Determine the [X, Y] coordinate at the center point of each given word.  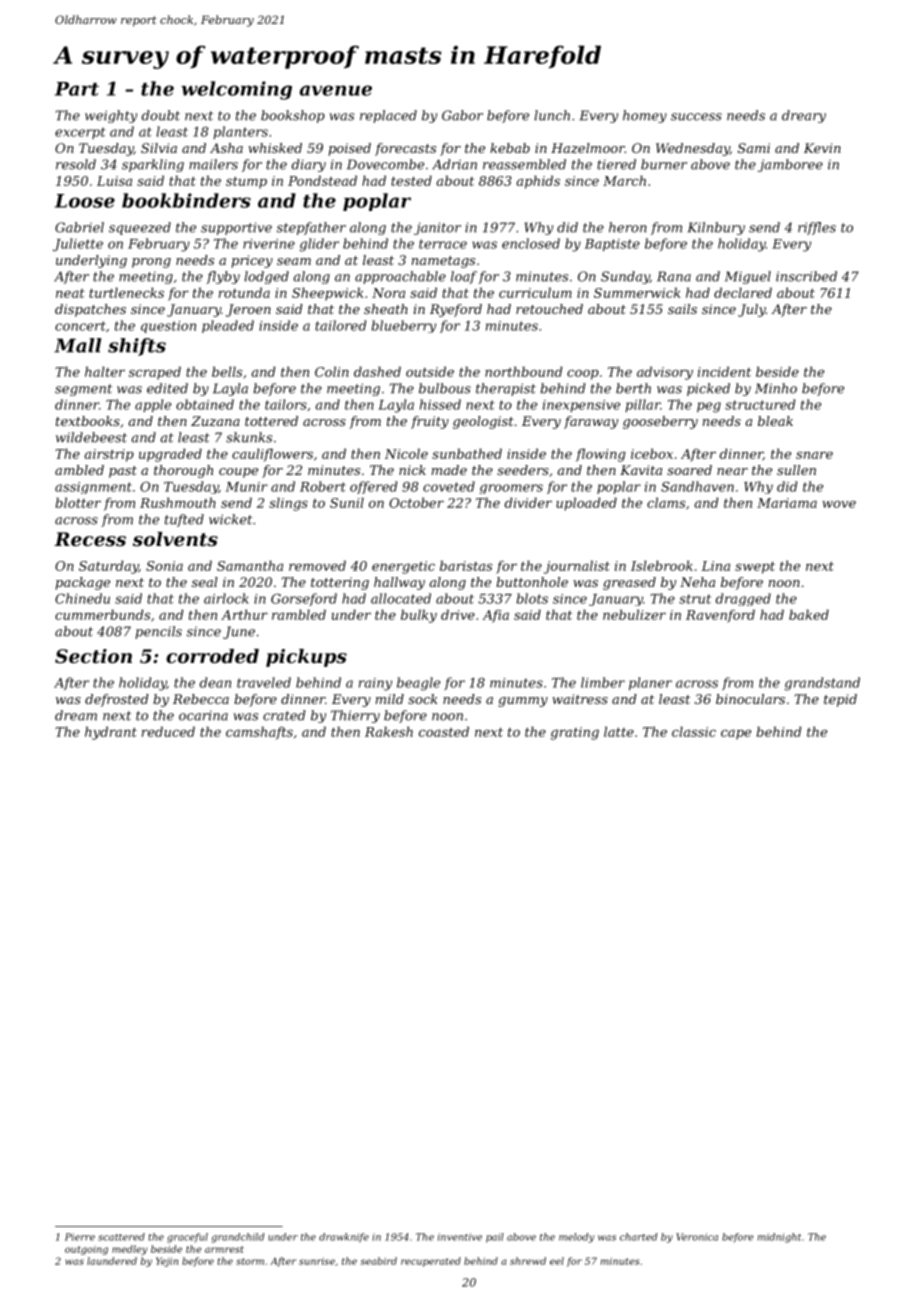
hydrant [111, 733]
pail [495, 1238]
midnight [779, 1238]
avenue [336, 90]
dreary [804, 116]
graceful [187, 1238]
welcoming [236, 90]
